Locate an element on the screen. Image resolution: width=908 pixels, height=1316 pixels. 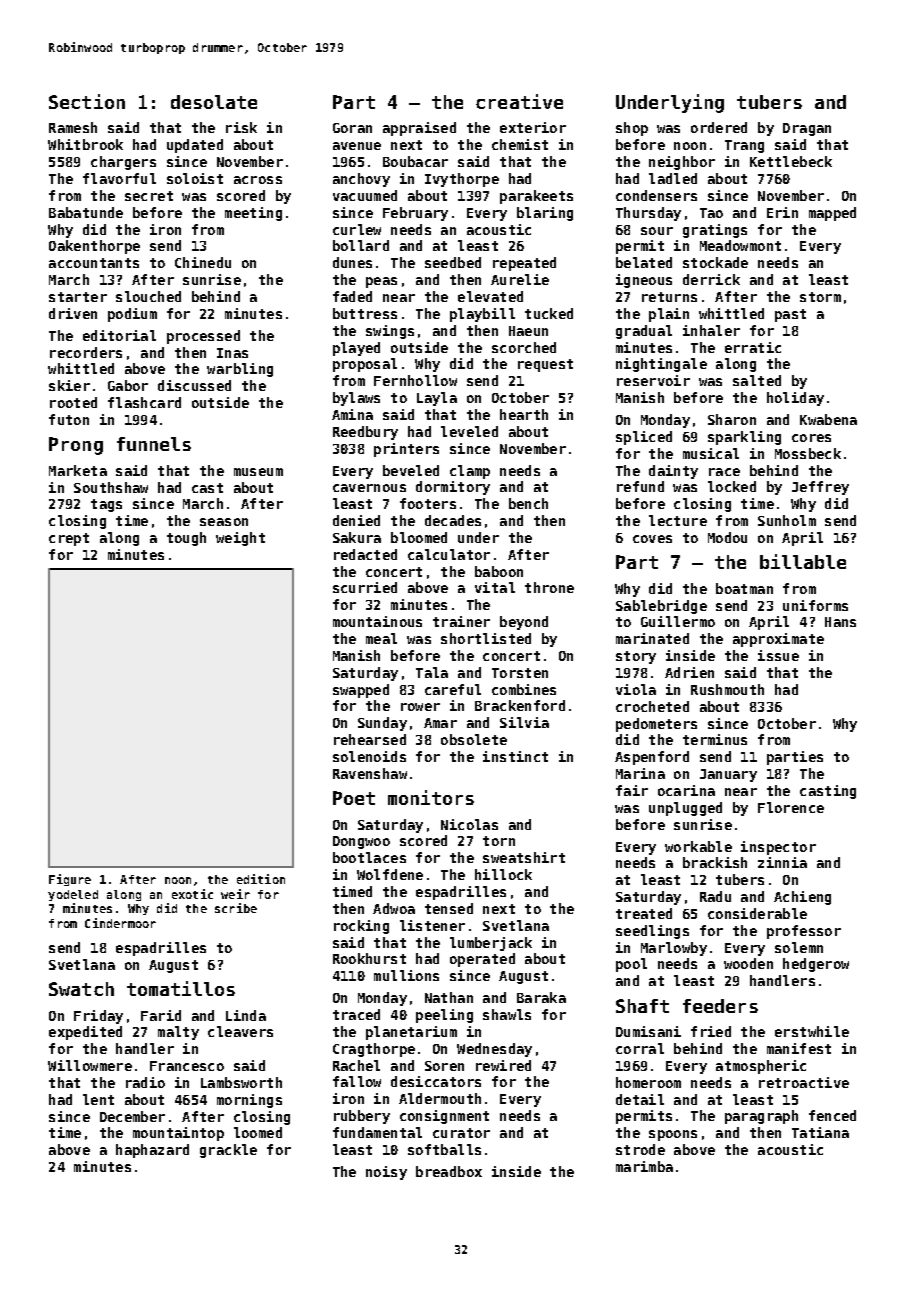
feeders is located at coordinates (720, 1006).
